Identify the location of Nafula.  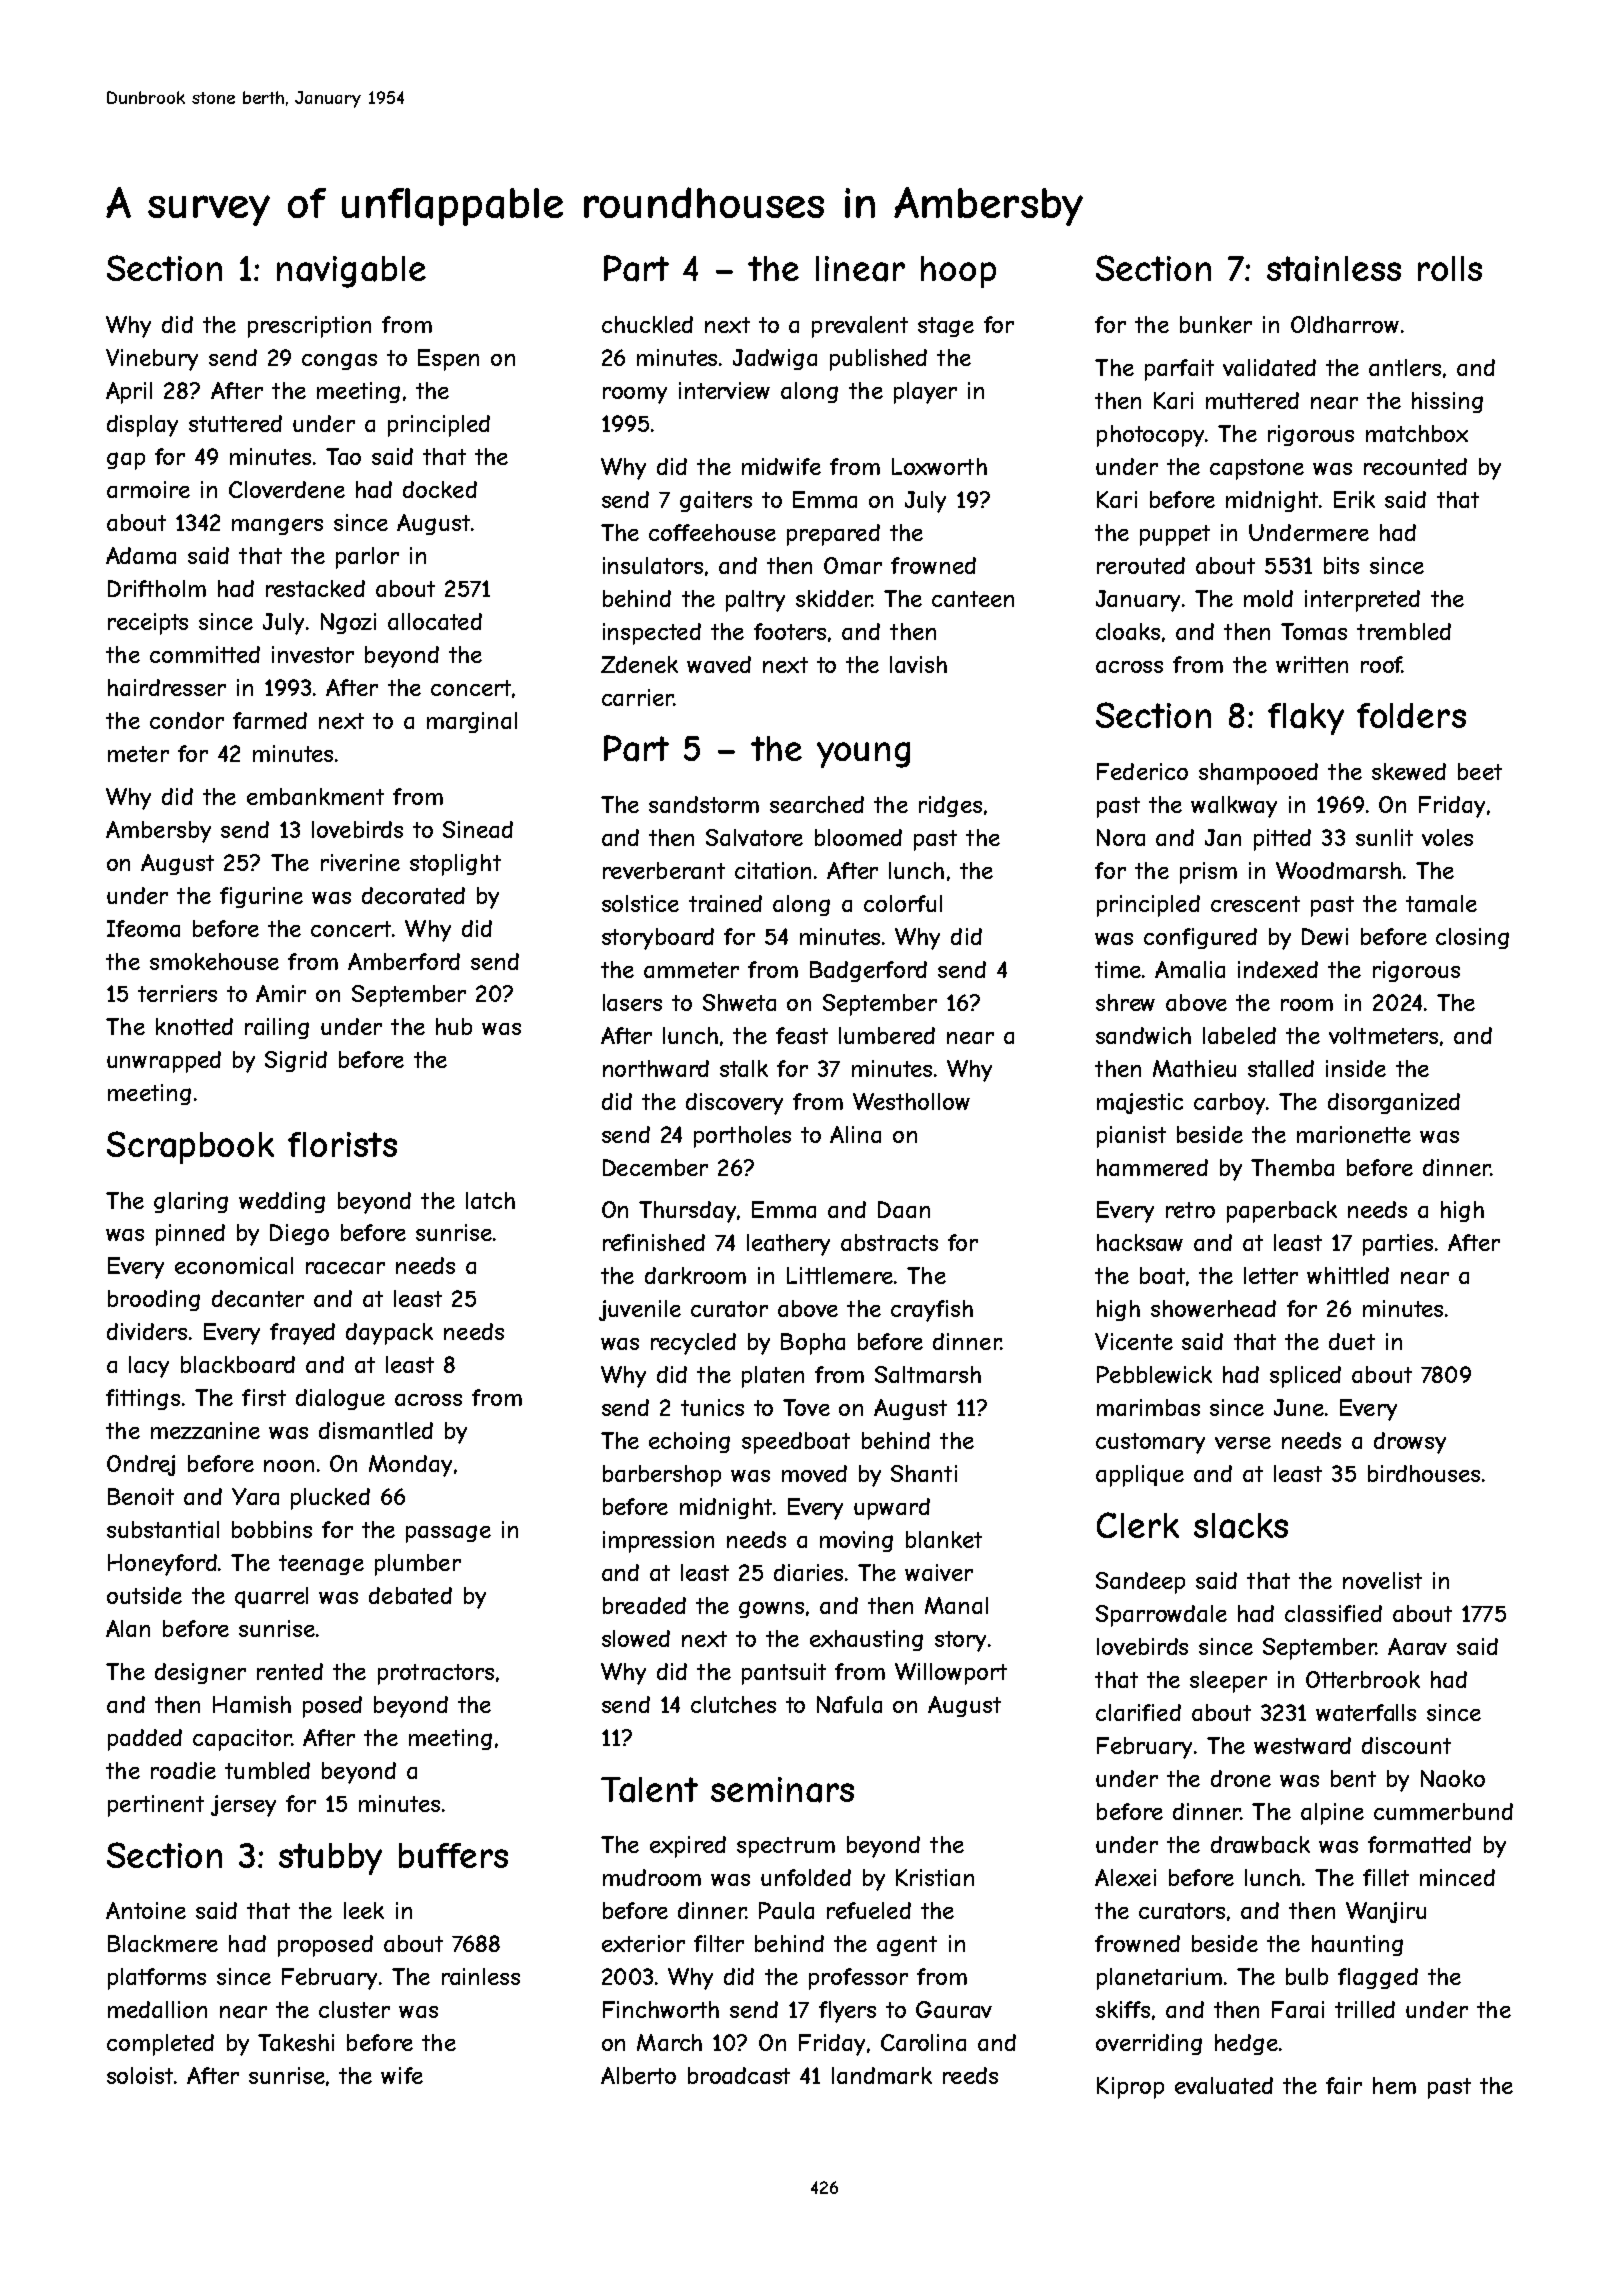
(849, 1704).
